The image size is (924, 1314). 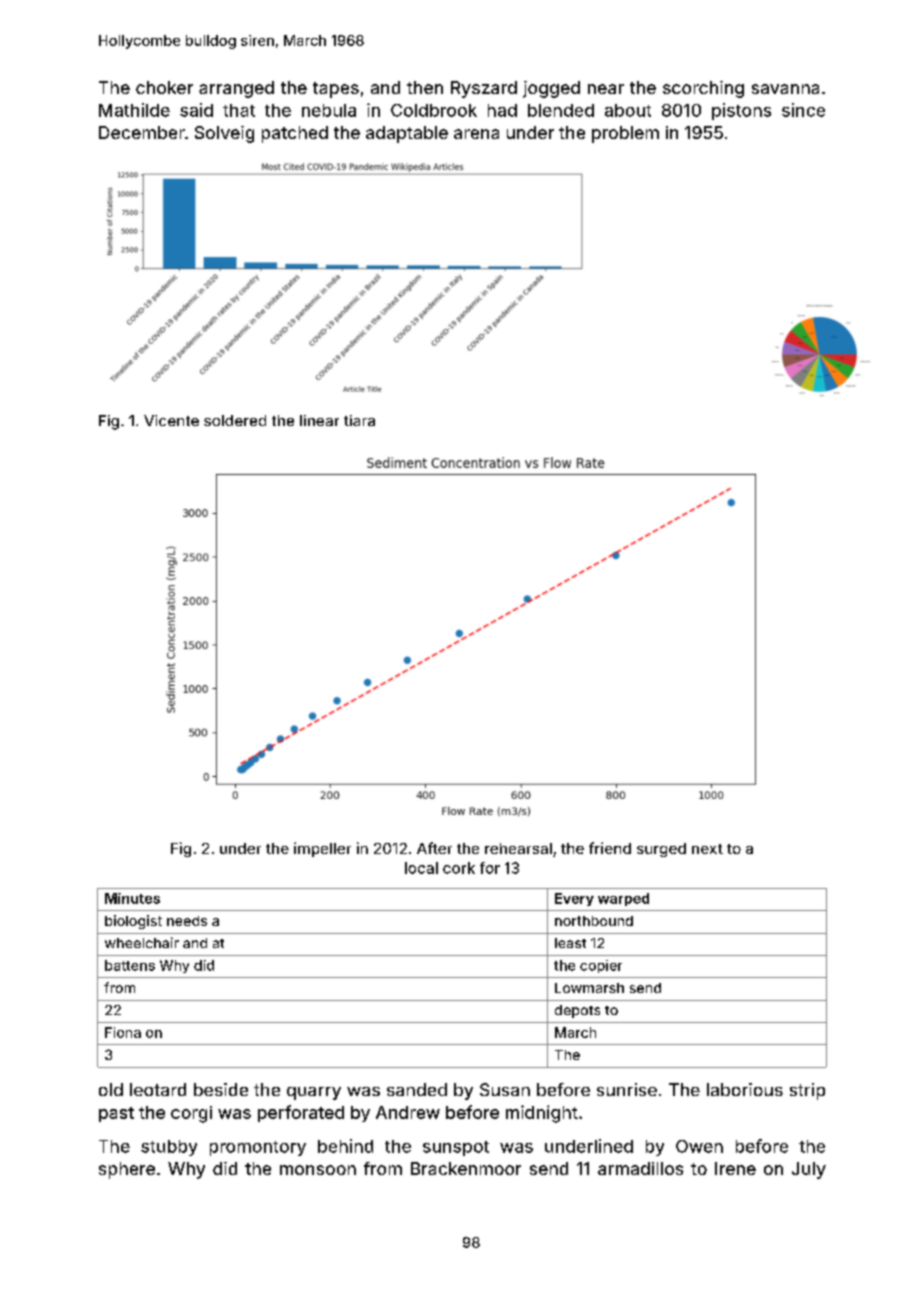 I want to click on impeller, so click(x=322, y=849).
